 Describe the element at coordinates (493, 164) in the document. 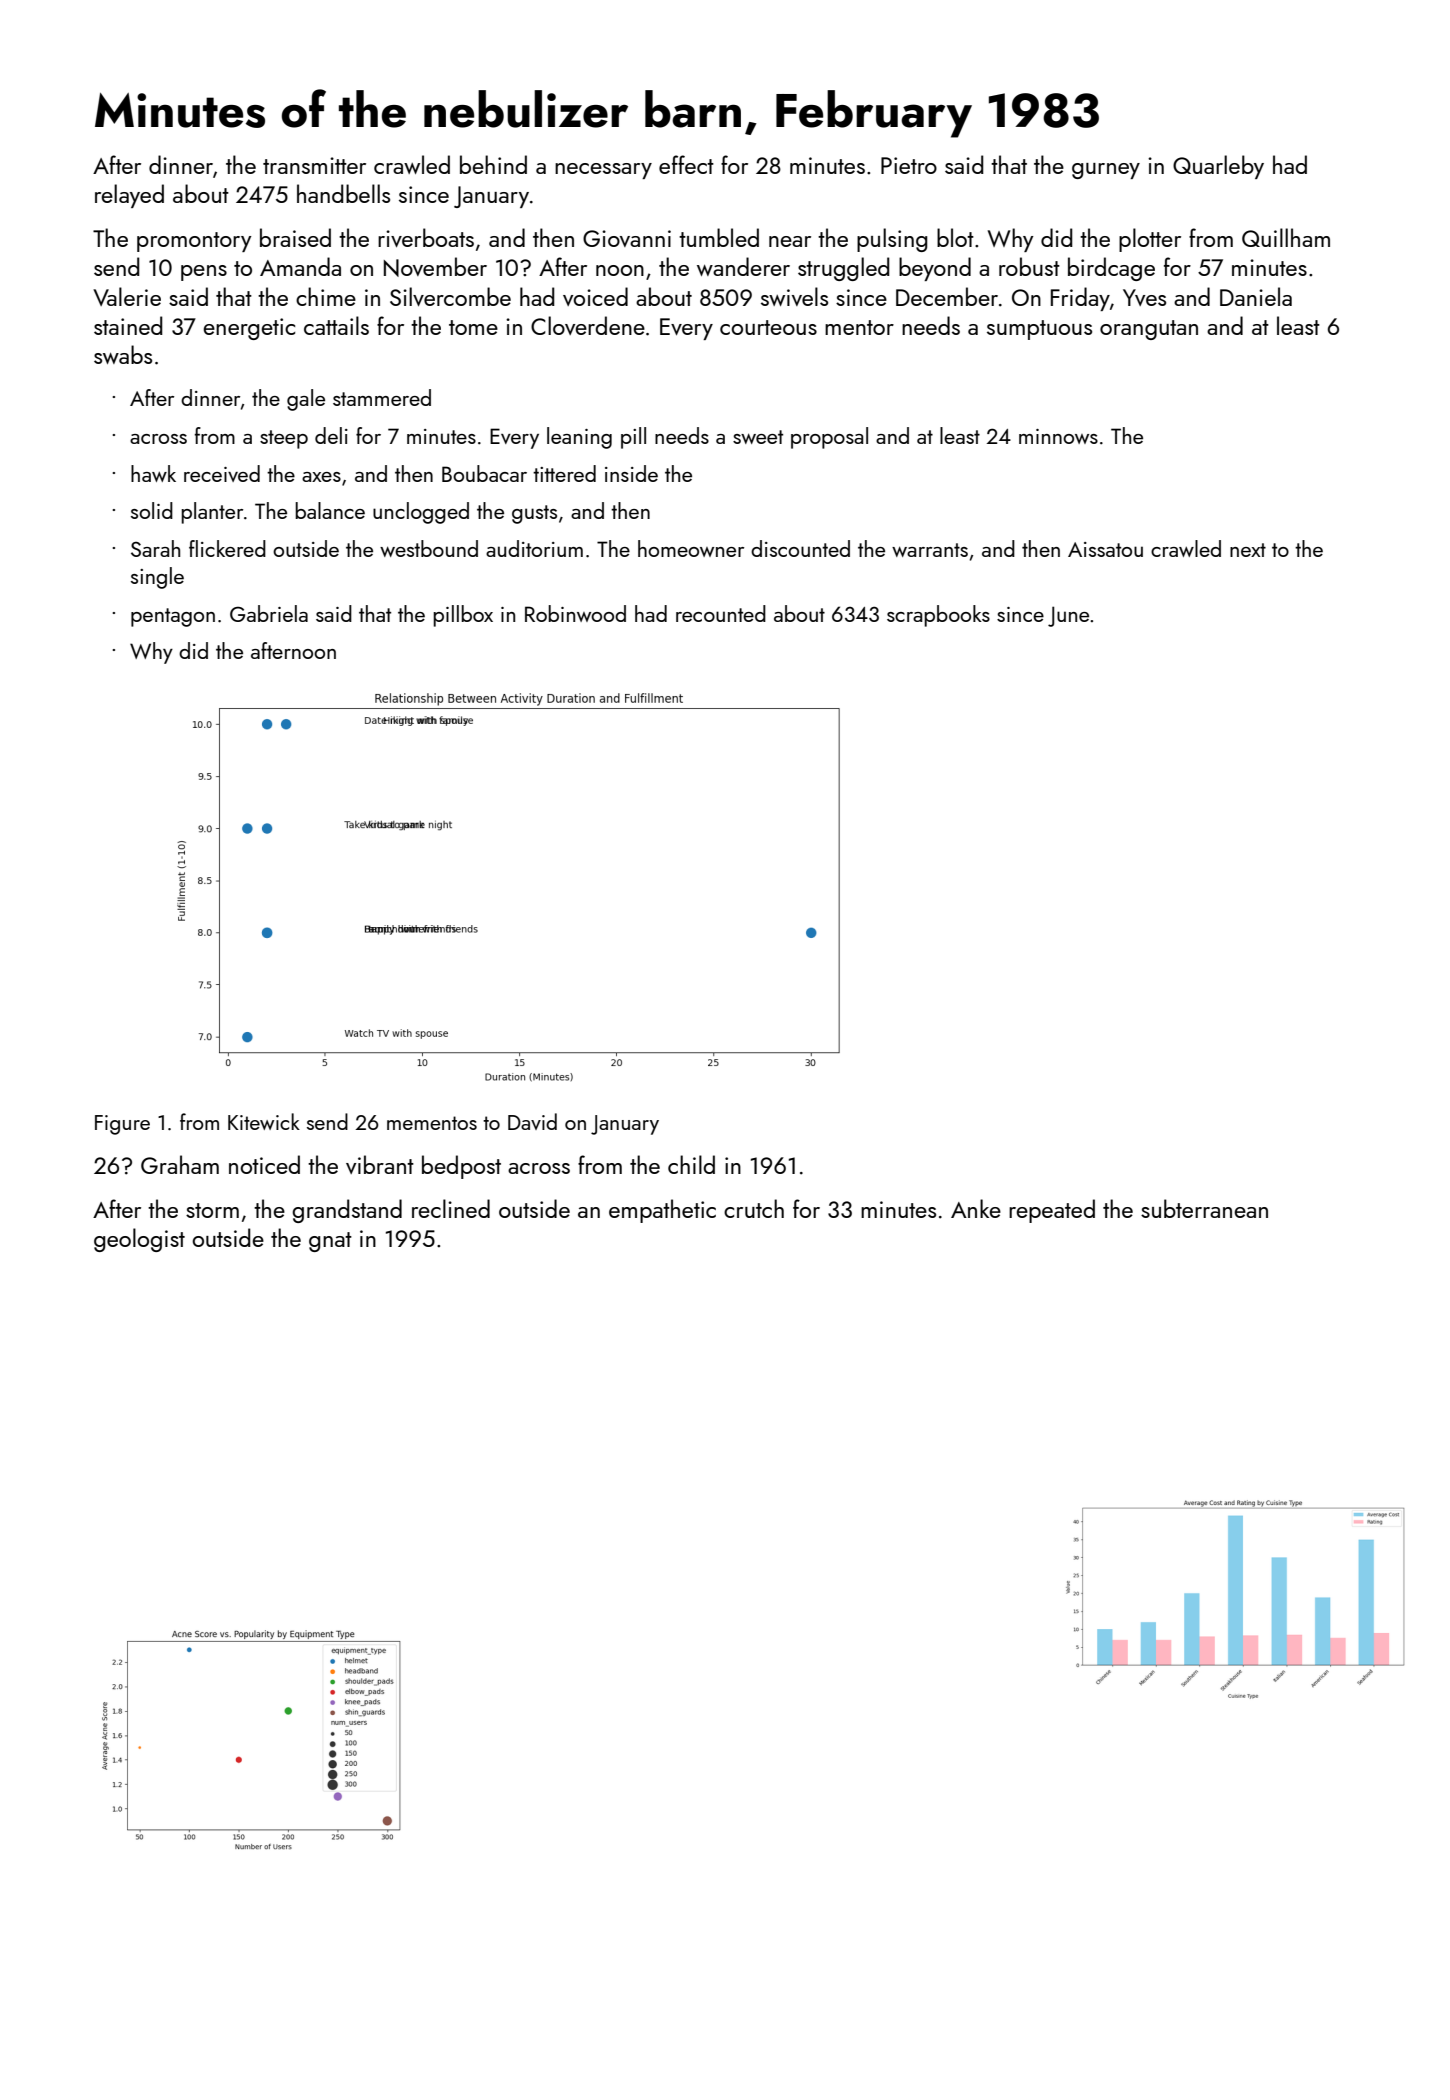

I see `behind` at that location.
